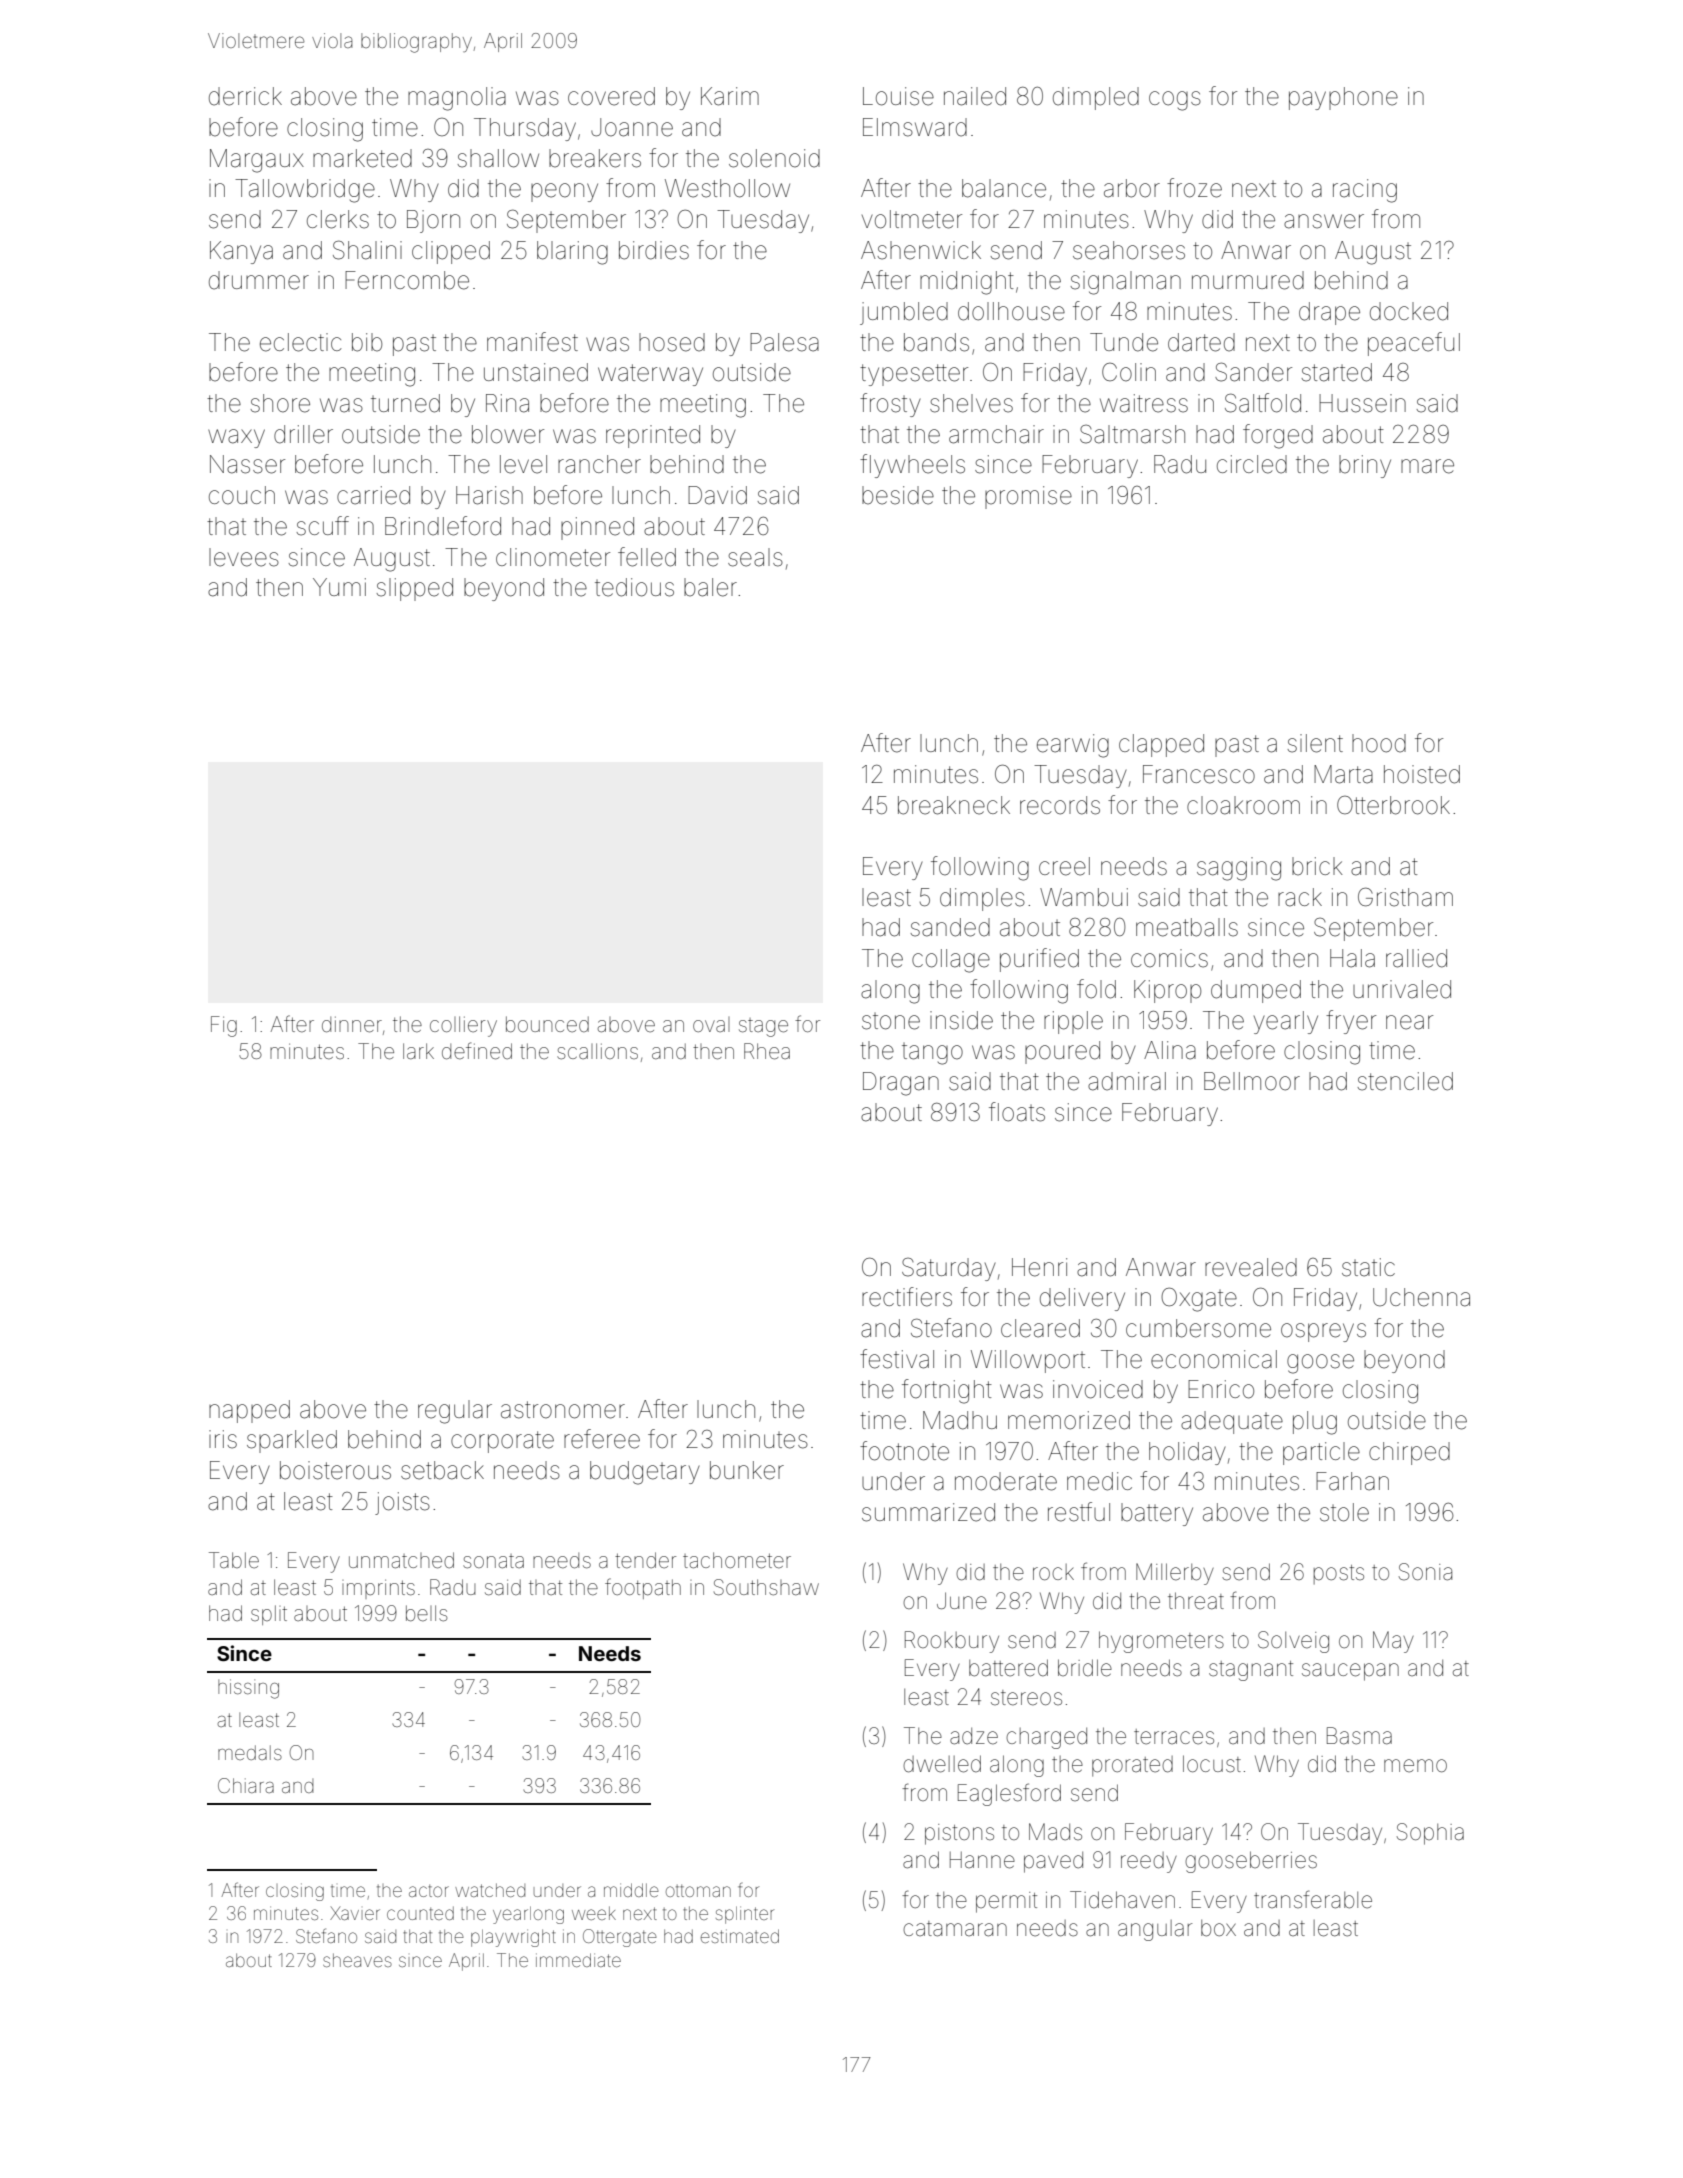 This page has height=2178, width=1683. What do you see at coordinates (1251, 1267) in the page?
I see `revealed` at bounding box center [1251, 1267].
